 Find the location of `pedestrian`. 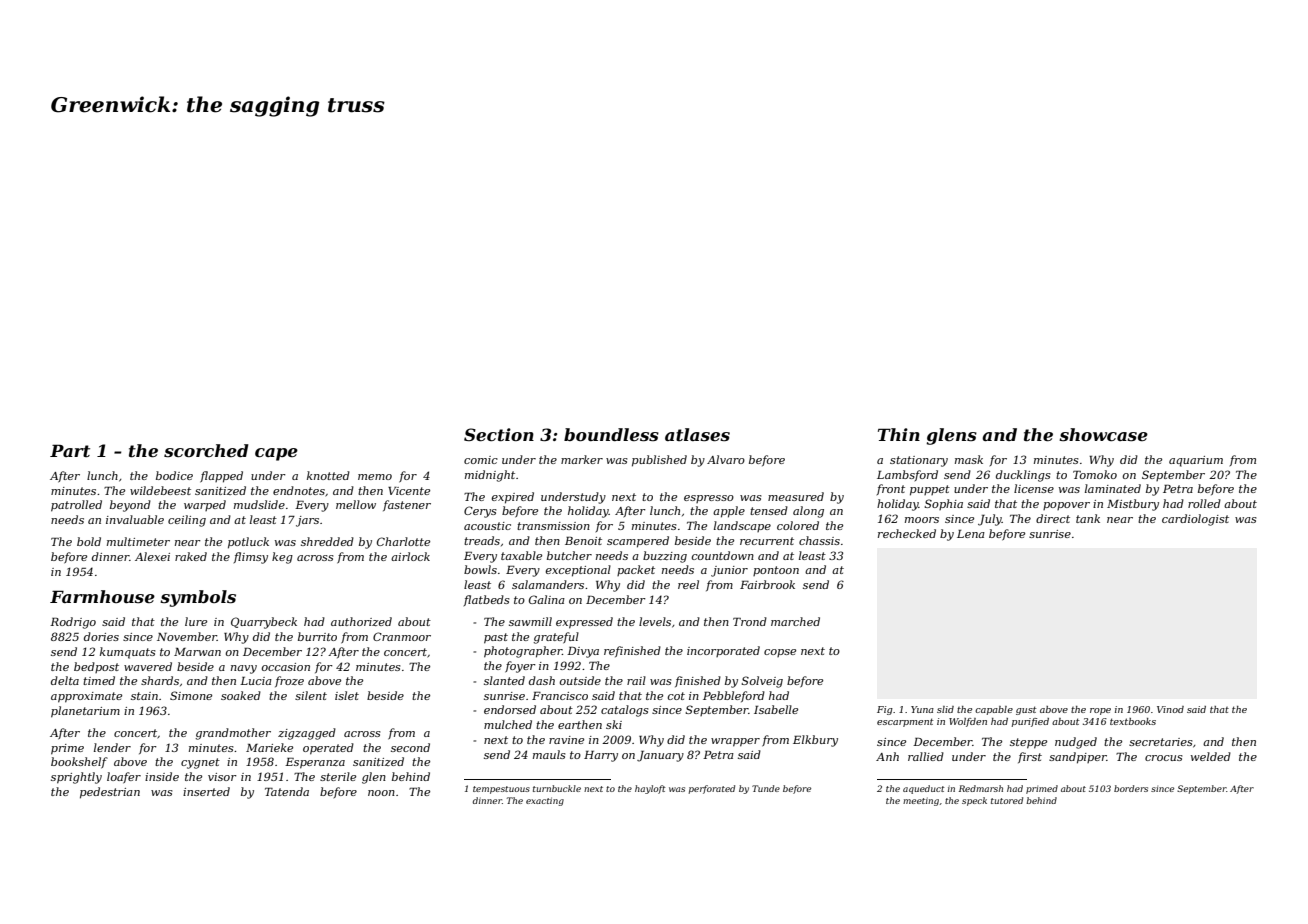

pedestrian is located at coordinates (110, 793).
